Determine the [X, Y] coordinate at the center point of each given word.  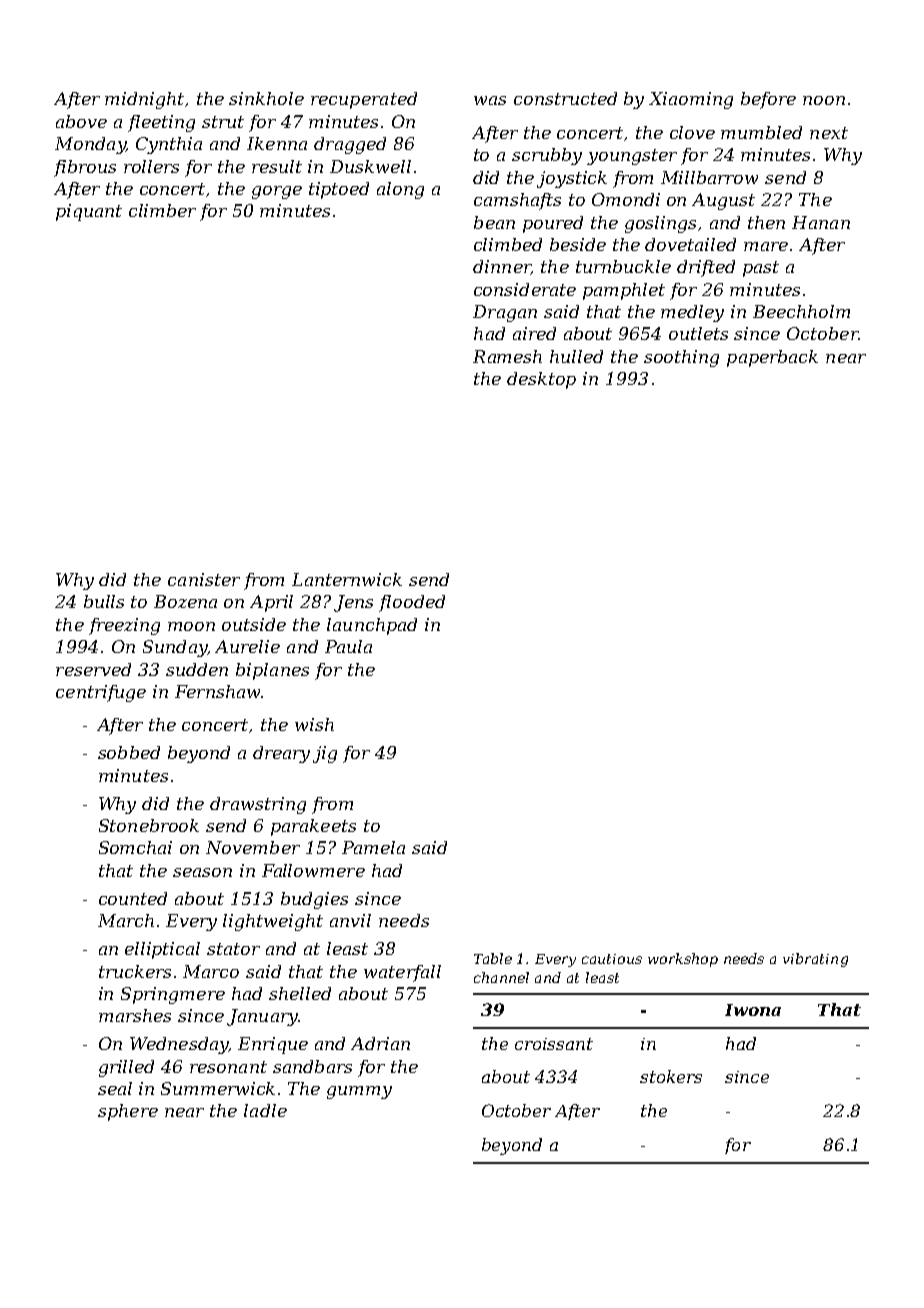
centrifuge [101, 693]
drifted [706, 268]
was [490, 100]
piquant [89, 212]
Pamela [373, 847]
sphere [128, 1112]
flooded [412, 603]
